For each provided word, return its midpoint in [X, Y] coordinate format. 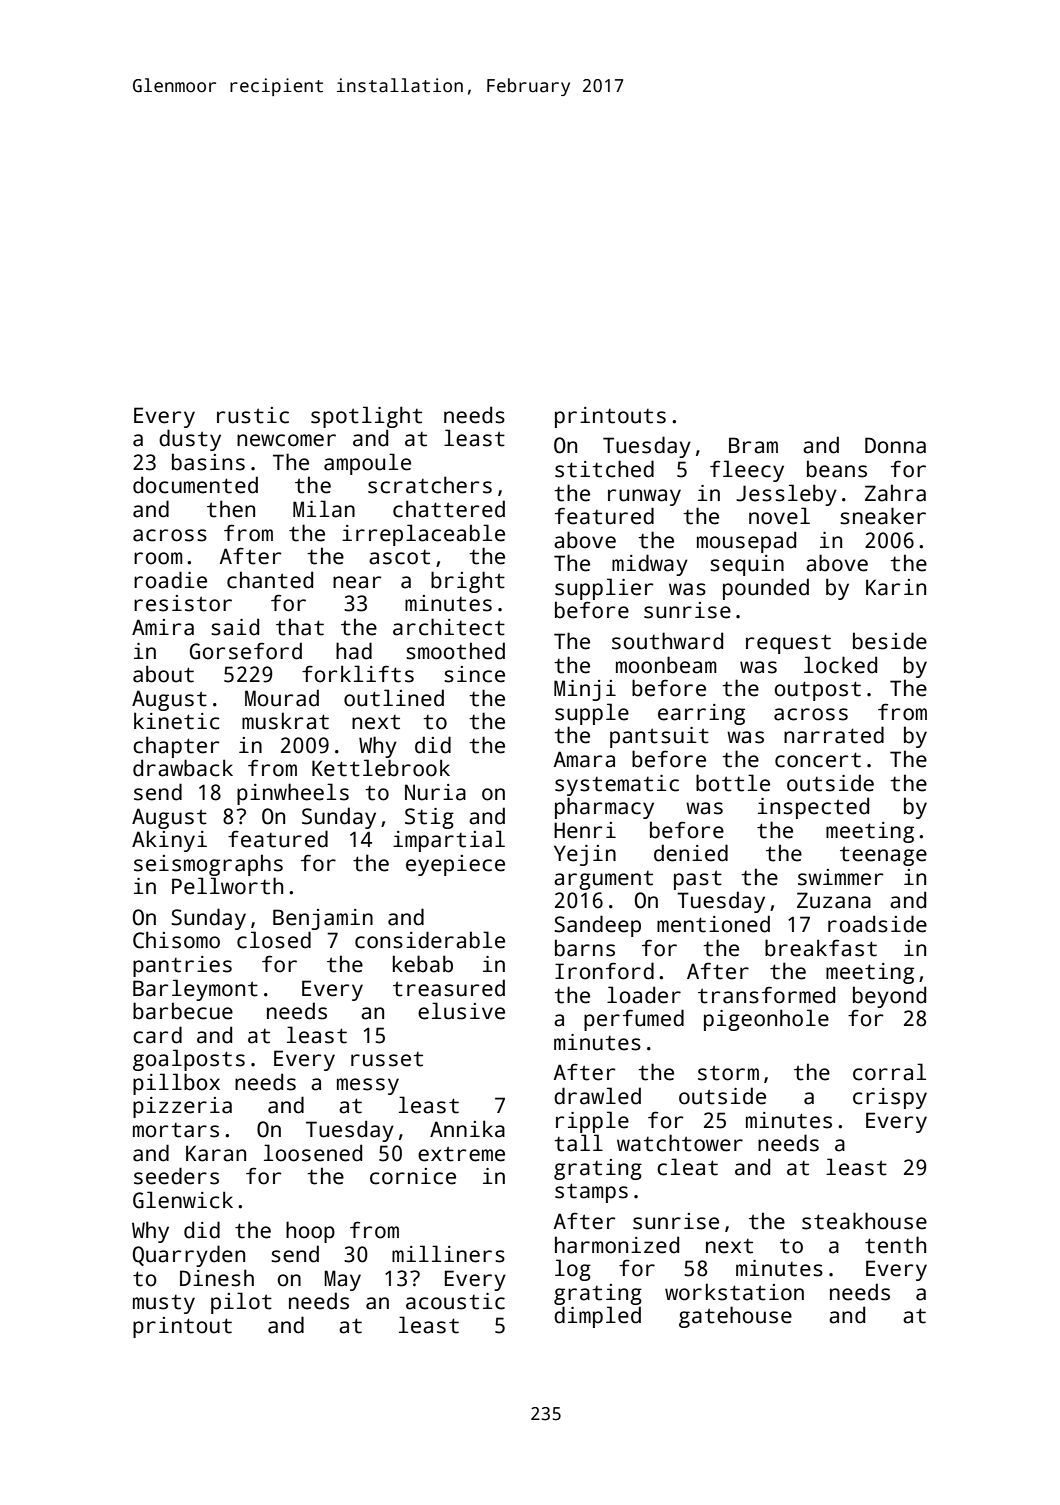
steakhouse [864, 1221]
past [698, 880]
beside [890, 641]
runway [644, 497]
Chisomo [176, 940]
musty [164, 1304]
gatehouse [735, 1317]
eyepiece [455, 865]
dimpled [597, 1317]
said [235, 627]
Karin [896, 587]
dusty [190, 440]
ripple [592, 1122]
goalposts [189, 1060]
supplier [604, 589]
